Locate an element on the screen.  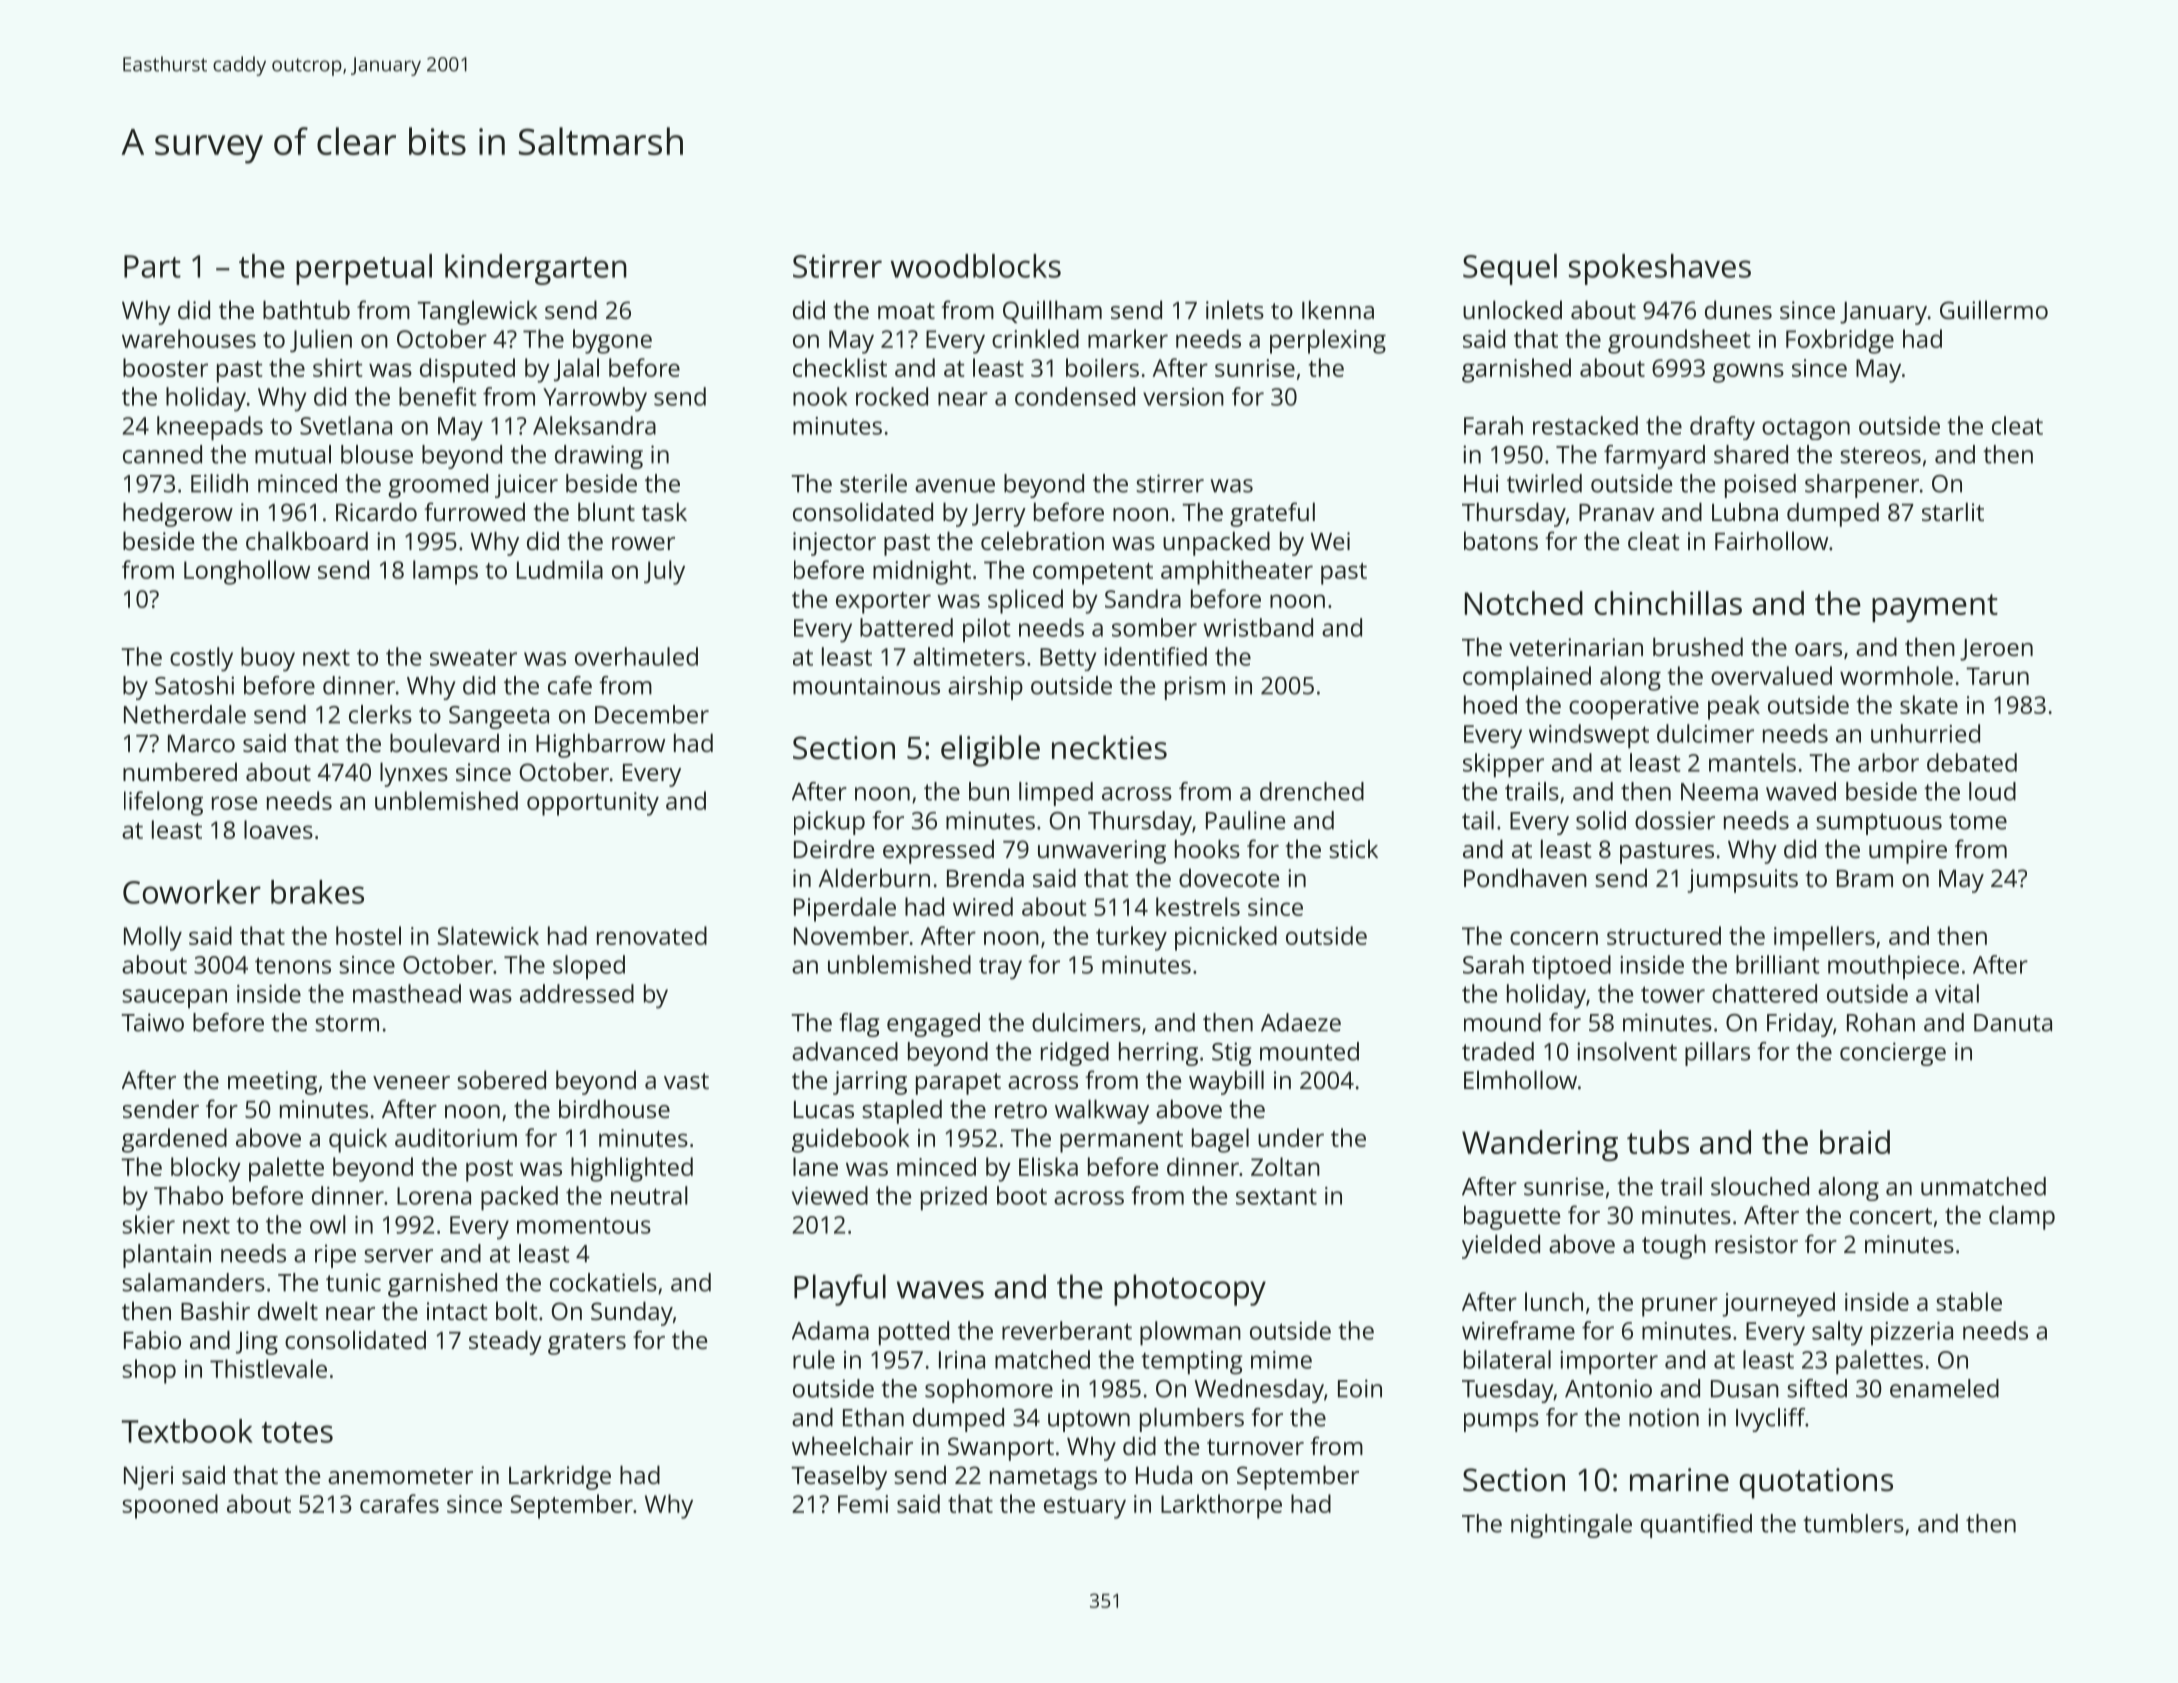
Larkridge is located at coordinates (560, 1477).
